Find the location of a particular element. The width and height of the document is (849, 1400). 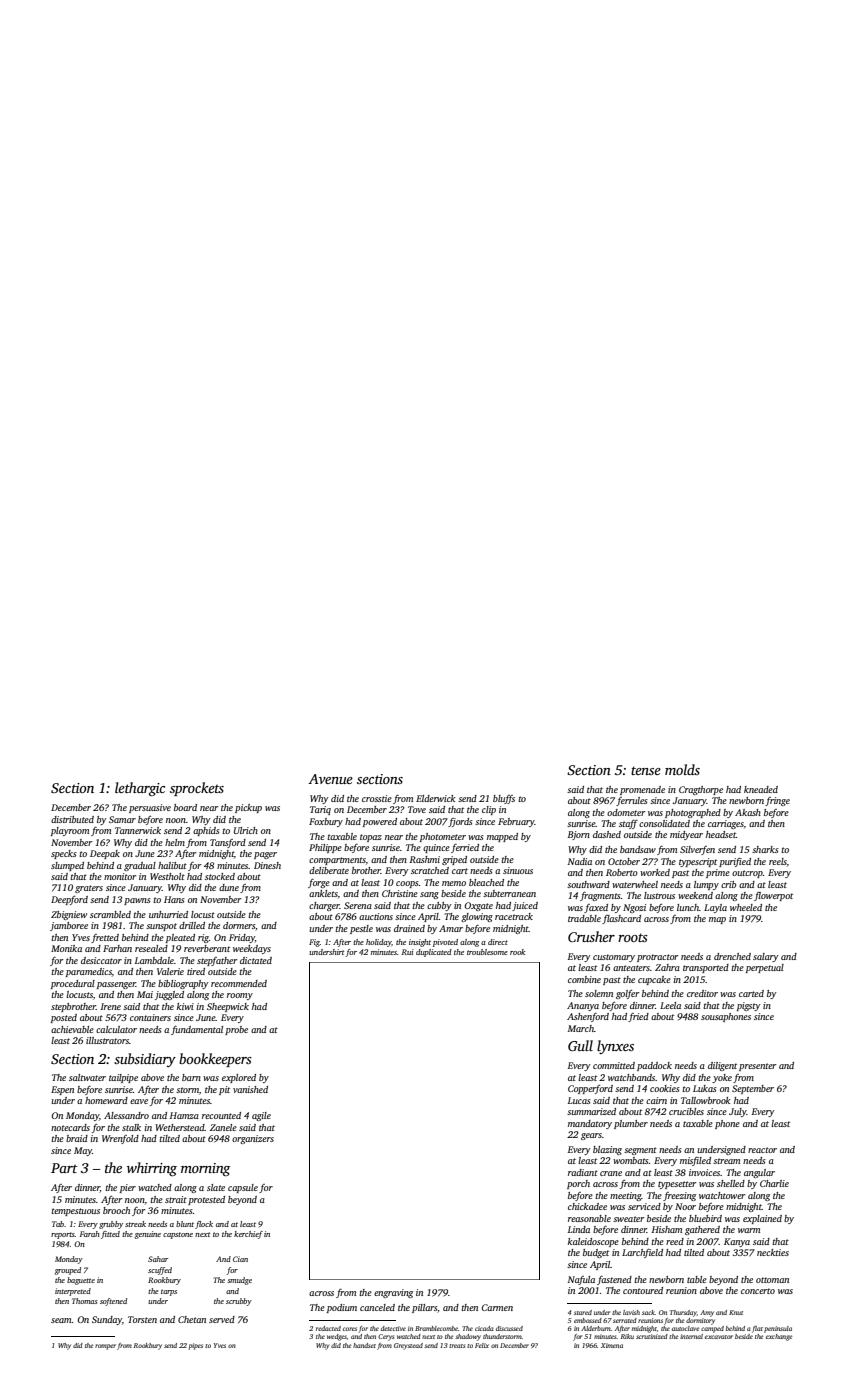

pickup is located at coordinates (248, 808).
